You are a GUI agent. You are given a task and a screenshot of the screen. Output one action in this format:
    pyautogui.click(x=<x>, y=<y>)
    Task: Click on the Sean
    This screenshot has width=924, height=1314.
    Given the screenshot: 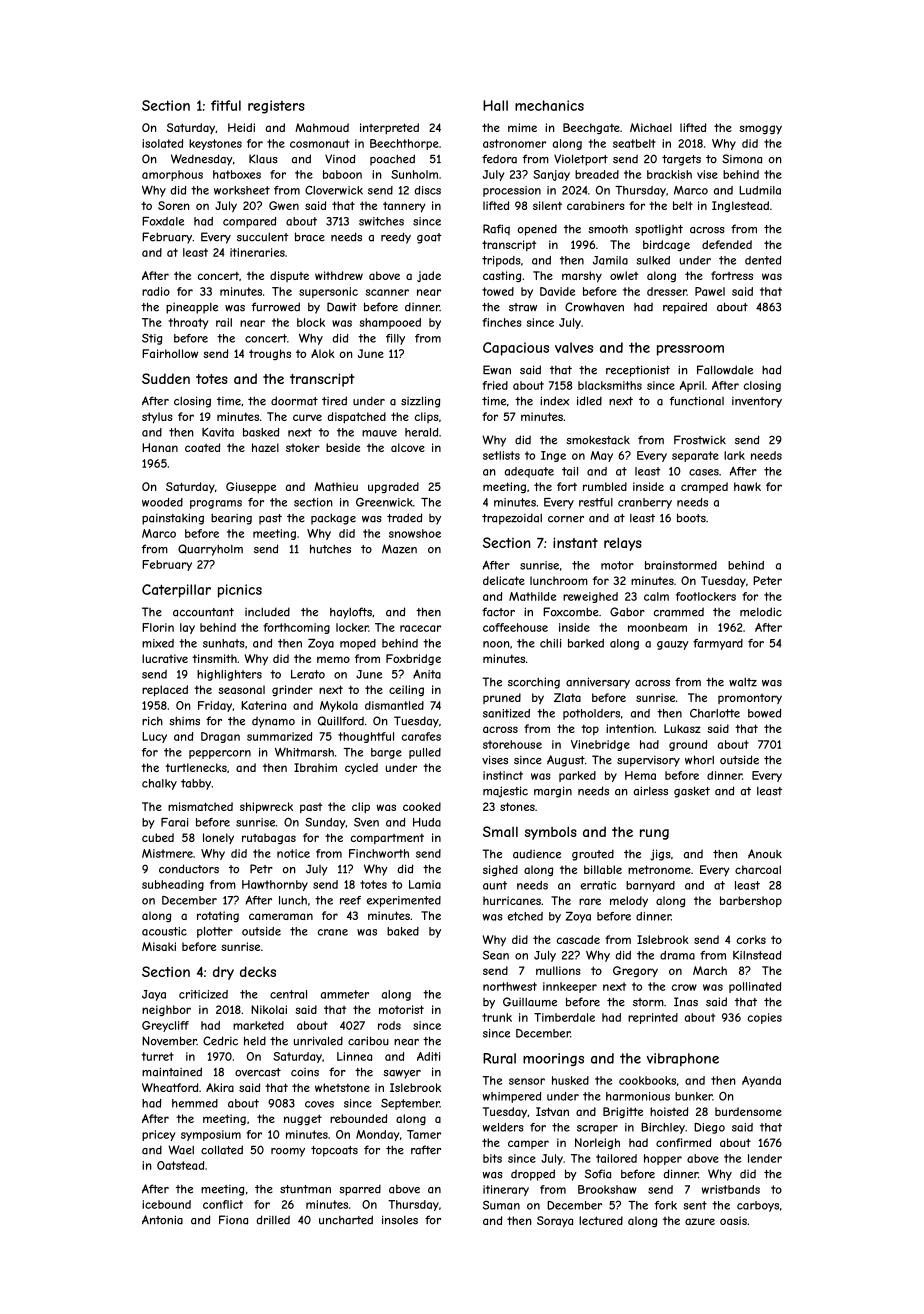 What is the action you would take?
    pyautogui.click(x=496, y=955)
